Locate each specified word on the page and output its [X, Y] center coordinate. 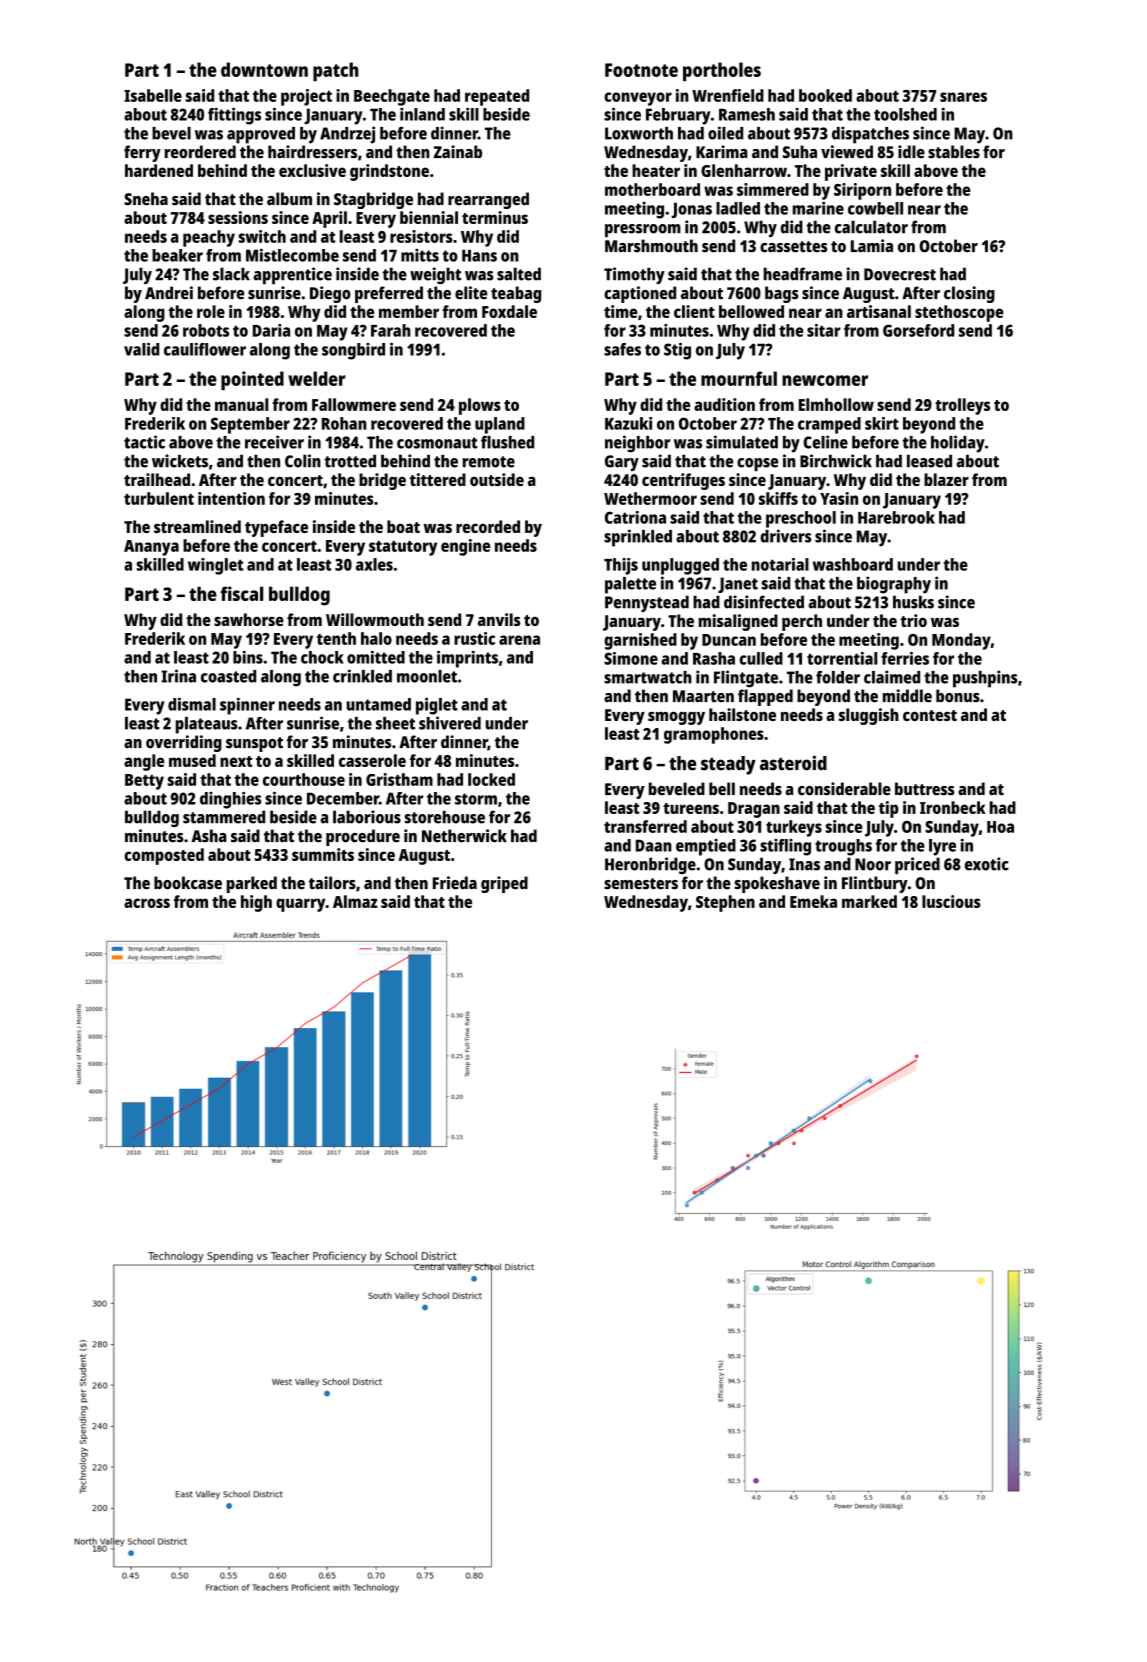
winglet [216, 566]
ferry [142, 153]
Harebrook [896, 517]
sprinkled [638, 538]
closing [969, 294]
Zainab [458, 152]
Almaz [355, 901]
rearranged [488, 200]
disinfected [764, 602]
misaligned [738, 622]
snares [963, 97]
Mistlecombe [292, 255]
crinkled [362, 676]
